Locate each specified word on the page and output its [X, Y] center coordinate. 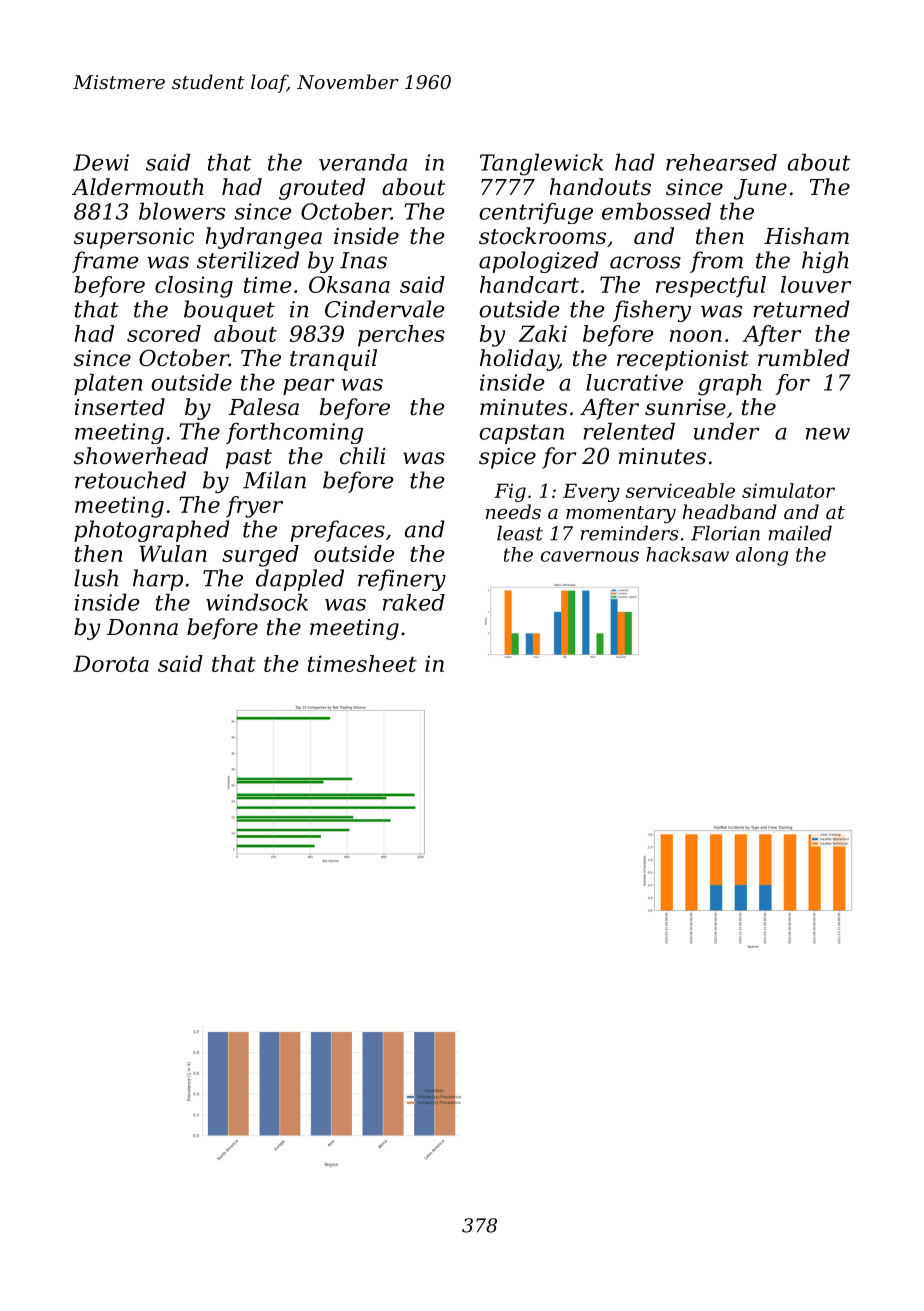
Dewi [101, 162]
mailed [800, 533]
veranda [363, 162]
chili [363, 456]
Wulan [173, 553]
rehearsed [721, 162]
